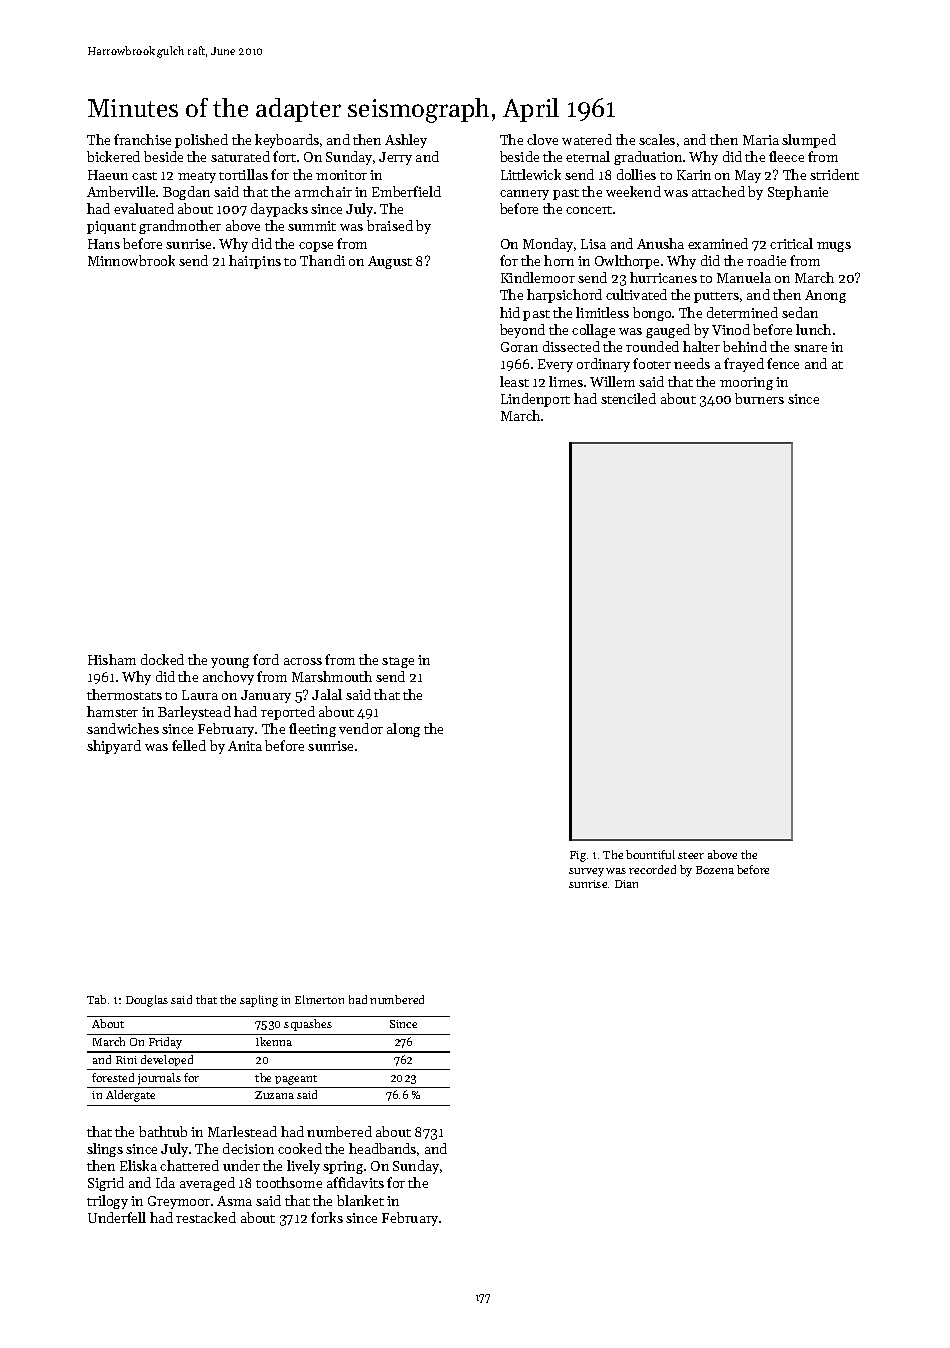 Image resolution: width=950 pixels, height=1348 pixels. What do you see at coordinates (691, 855) in the screenshot?
I see `steer` at bounding box center [691, 855].
